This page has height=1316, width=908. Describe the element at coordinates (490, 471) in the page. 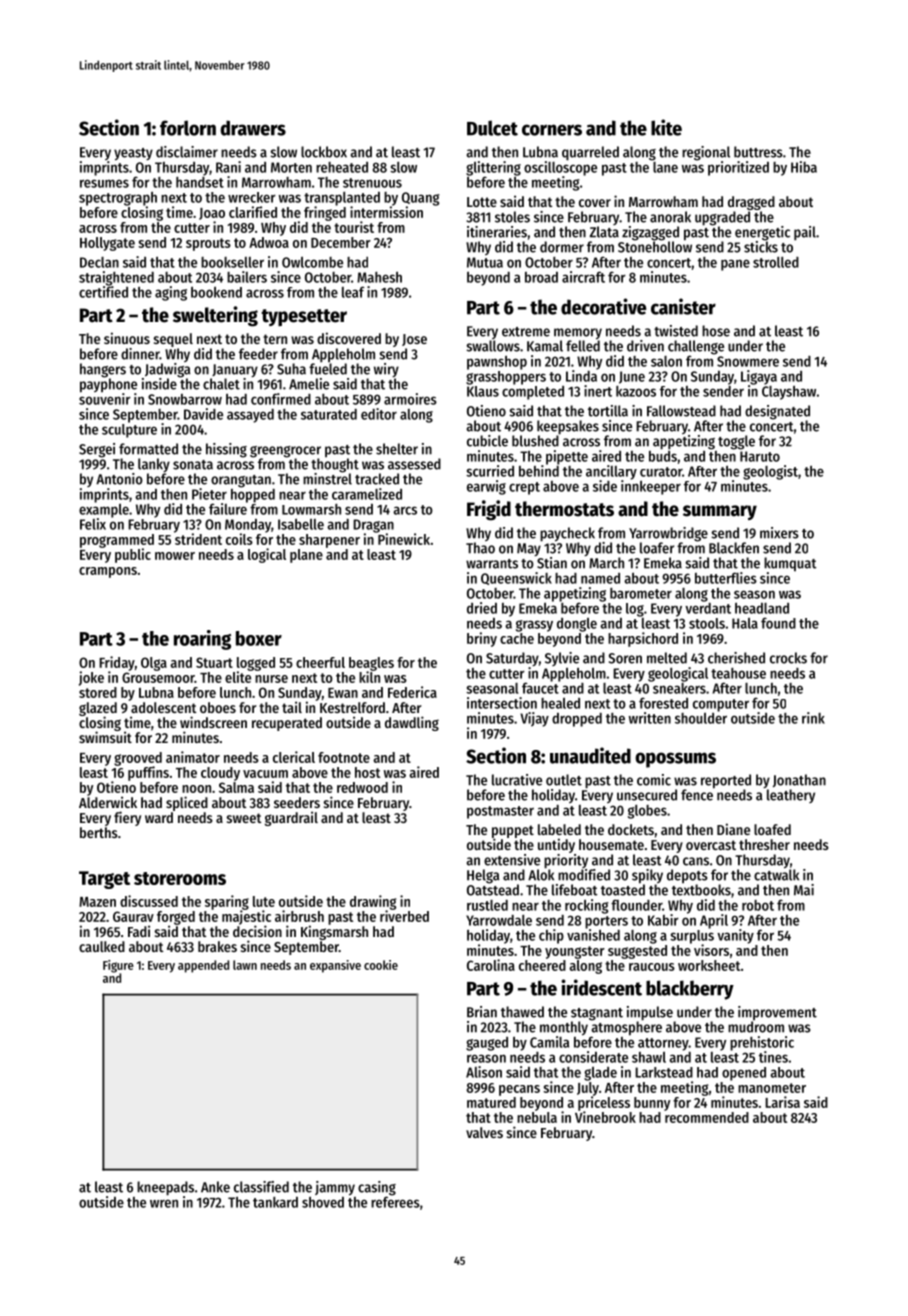

I see `scurried` at that location.
